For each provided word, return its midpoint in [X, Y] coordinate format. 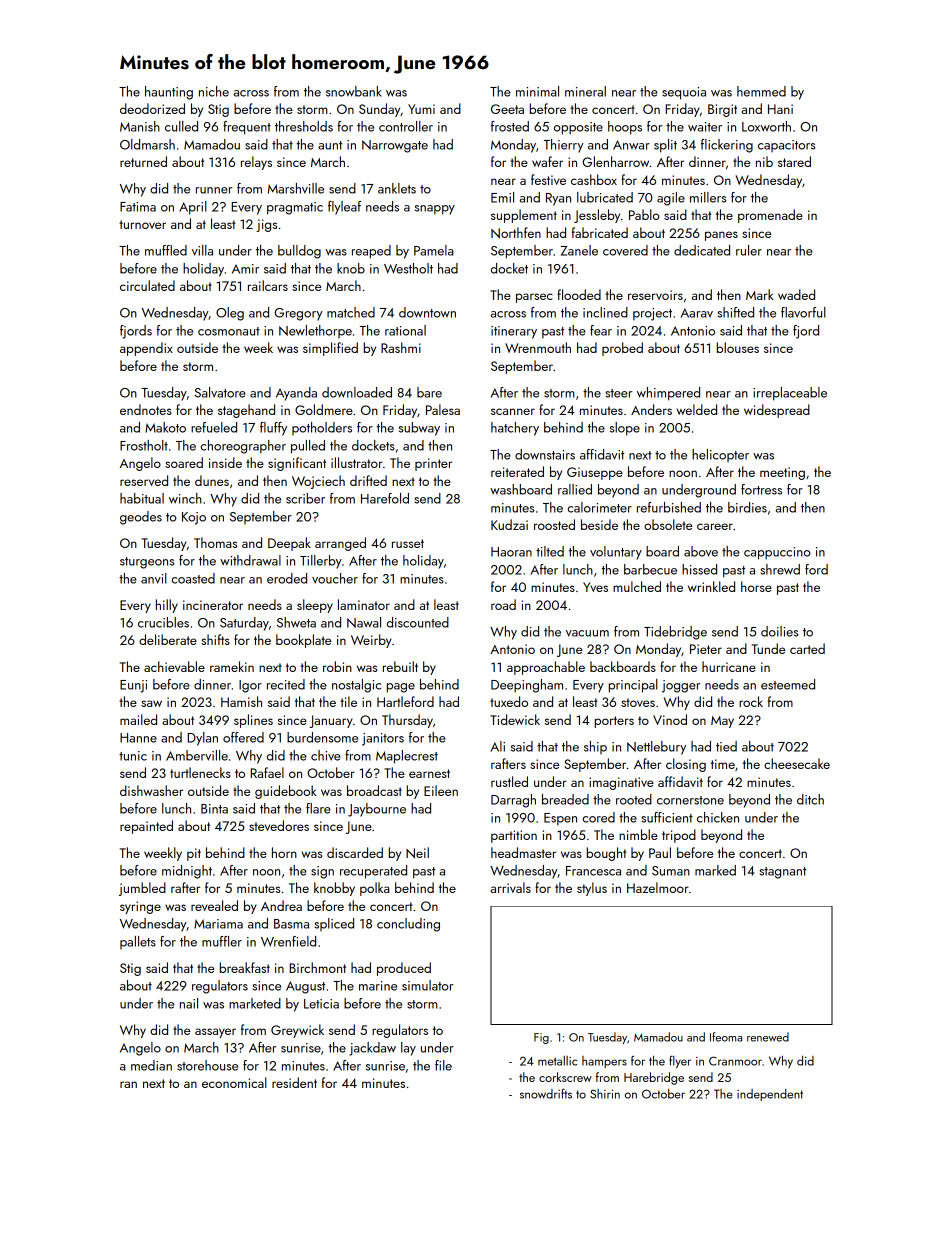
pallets [138, 942]
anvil [154, 578]
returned [143, 161]
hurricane [729, 666]
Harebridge [654, 1078]
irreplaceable [790, 394]
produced [404, 969]
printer [433, 464]
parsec [534, 298]
